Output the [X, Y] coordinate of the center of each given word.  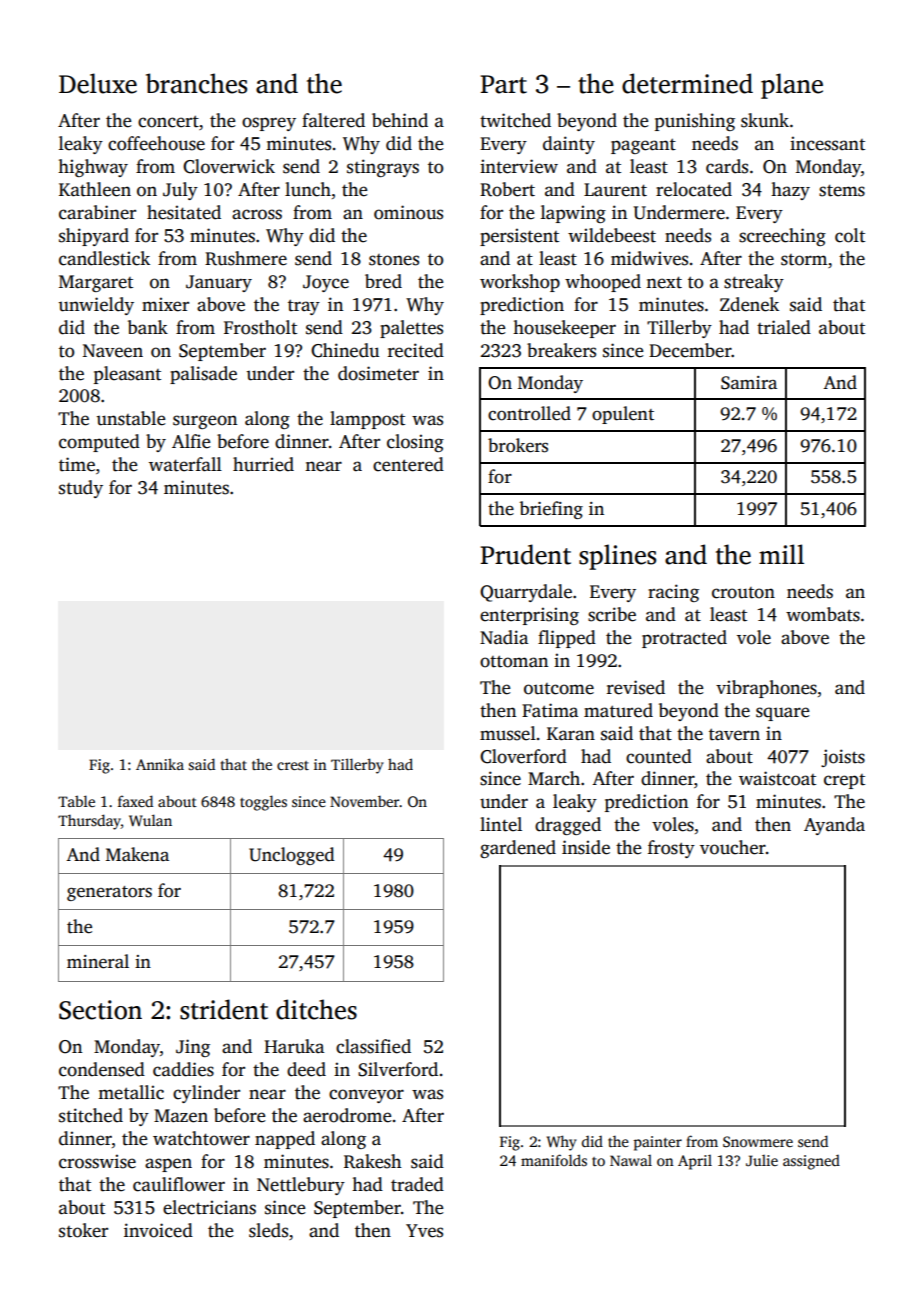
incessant [827, 143]
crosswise [97, 1161]
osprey [269, 124]
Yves [424, 1231]
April [695, 1162]
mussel [508, 733]
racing [673, 593]
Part [503, 84]
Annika [160, 764]
